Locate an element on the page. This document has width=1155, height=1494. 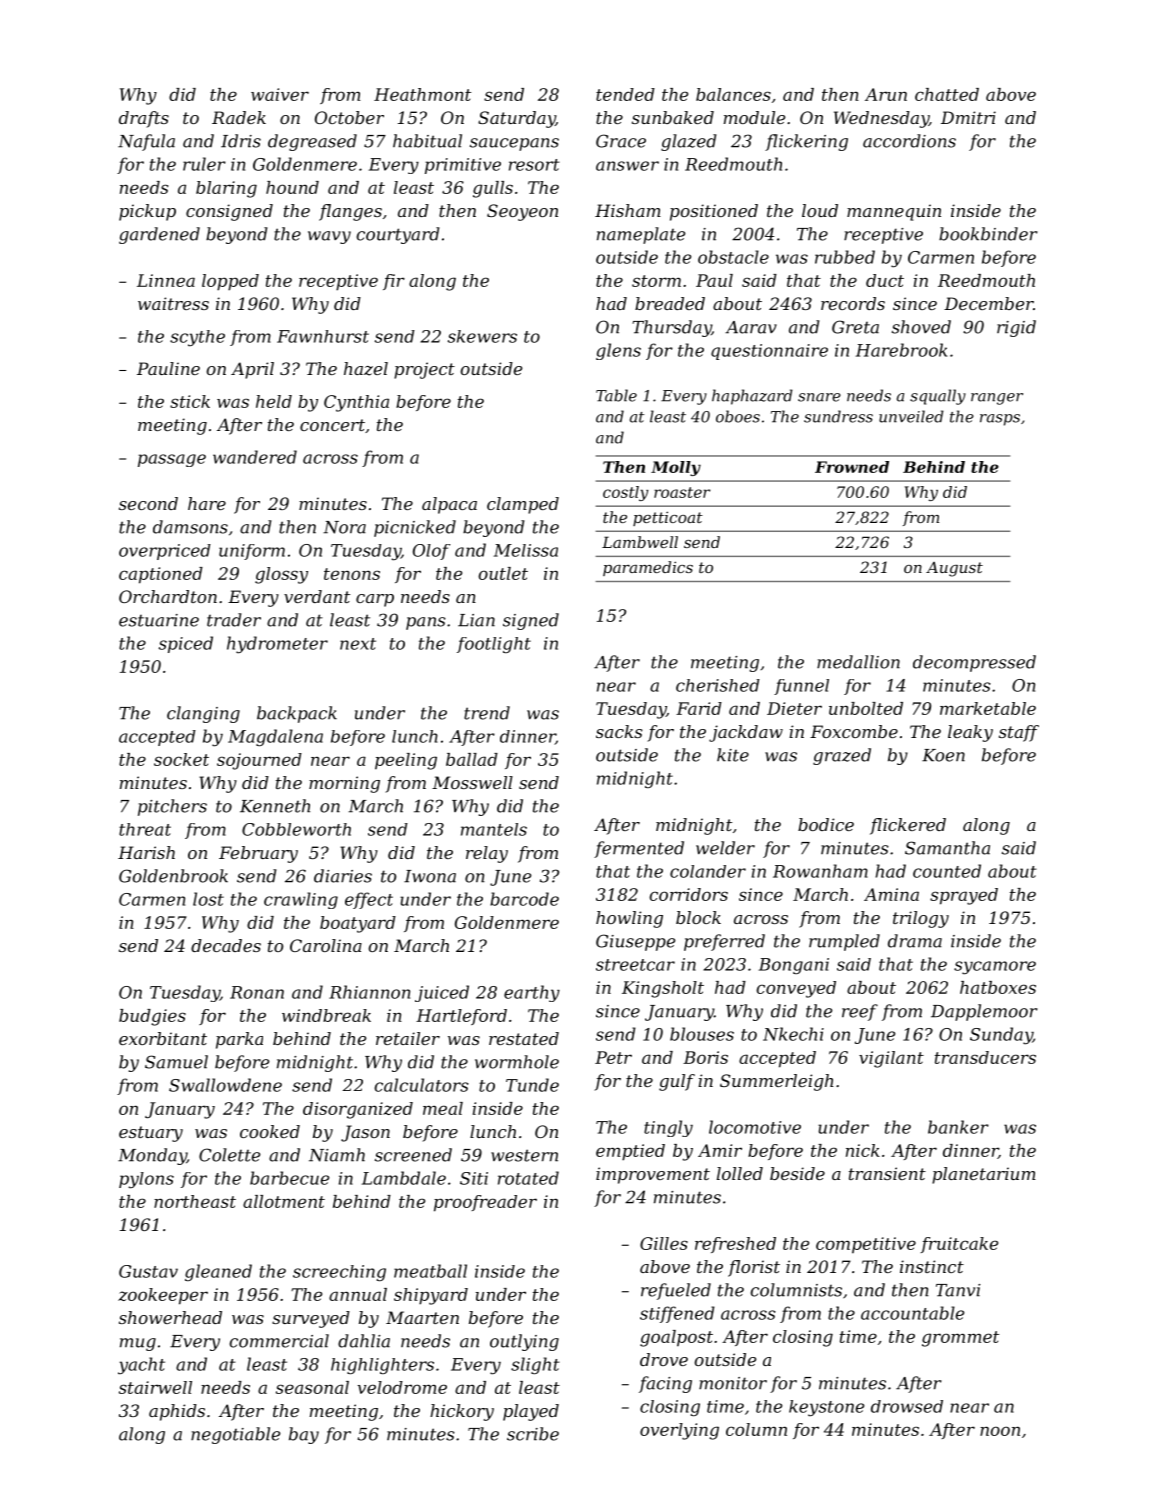
Frowned is located at coordinates (852, 467).
